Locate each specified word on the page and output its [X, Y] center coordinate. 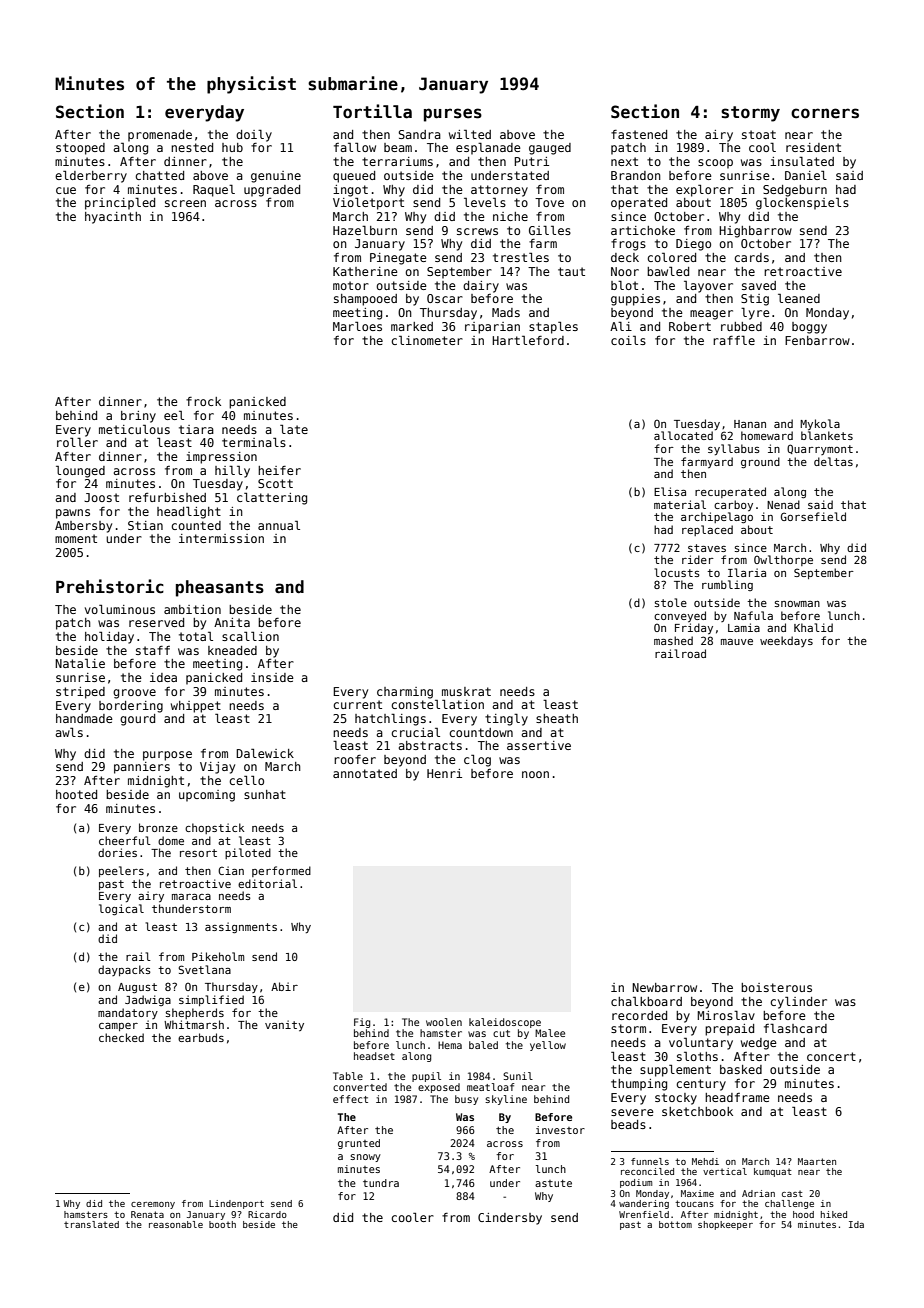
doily [254, 136]
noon [535, 774]
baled [483, 1045]
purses [453, 115]
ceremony [153, 1205]
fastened [639, 134]
